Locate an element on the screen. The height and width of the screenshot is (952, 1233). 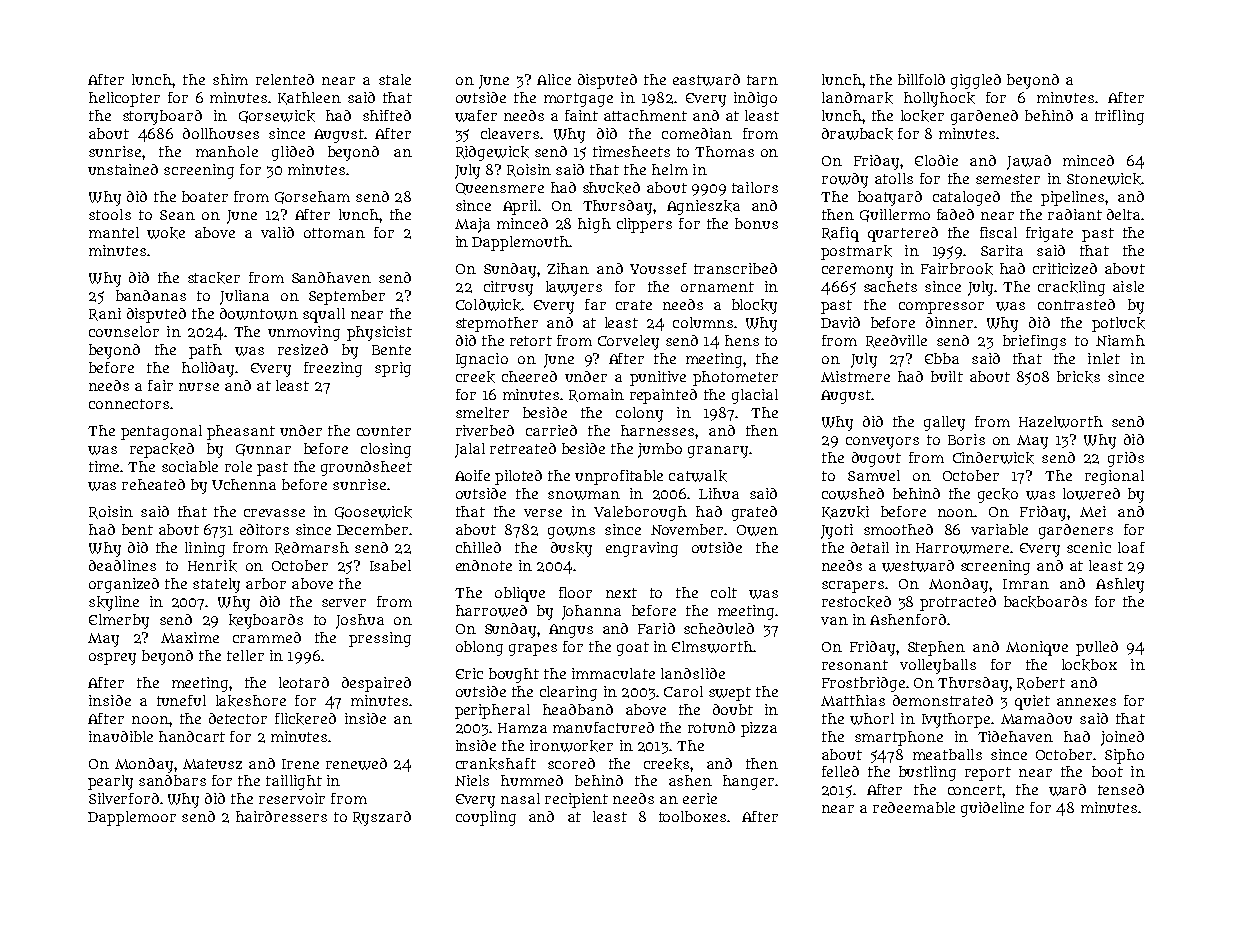
deadlines is located at coordinates (122, 565).
